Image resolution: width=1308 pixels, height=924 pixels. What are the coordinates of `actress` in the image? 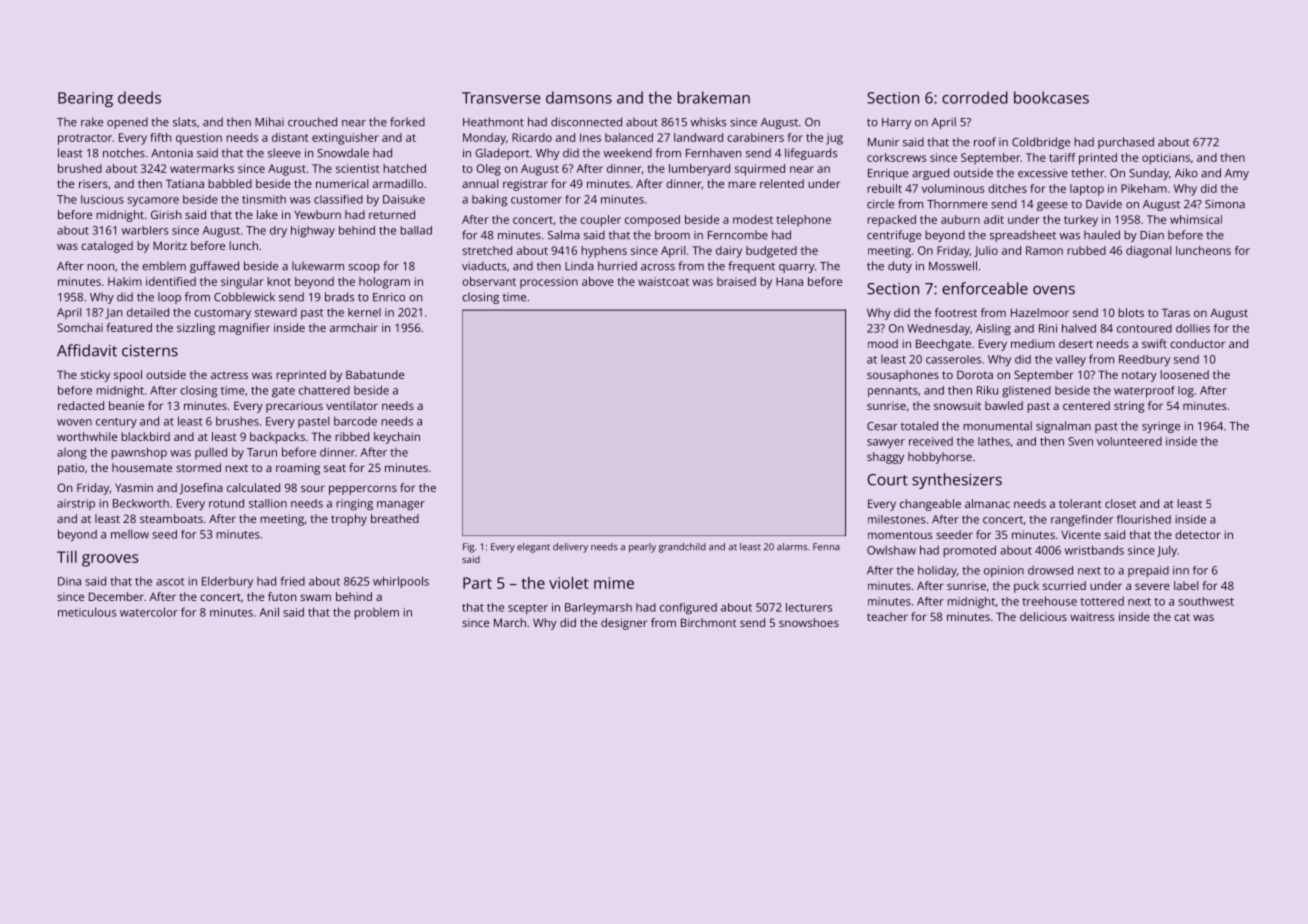 It's located at (229, 375).
